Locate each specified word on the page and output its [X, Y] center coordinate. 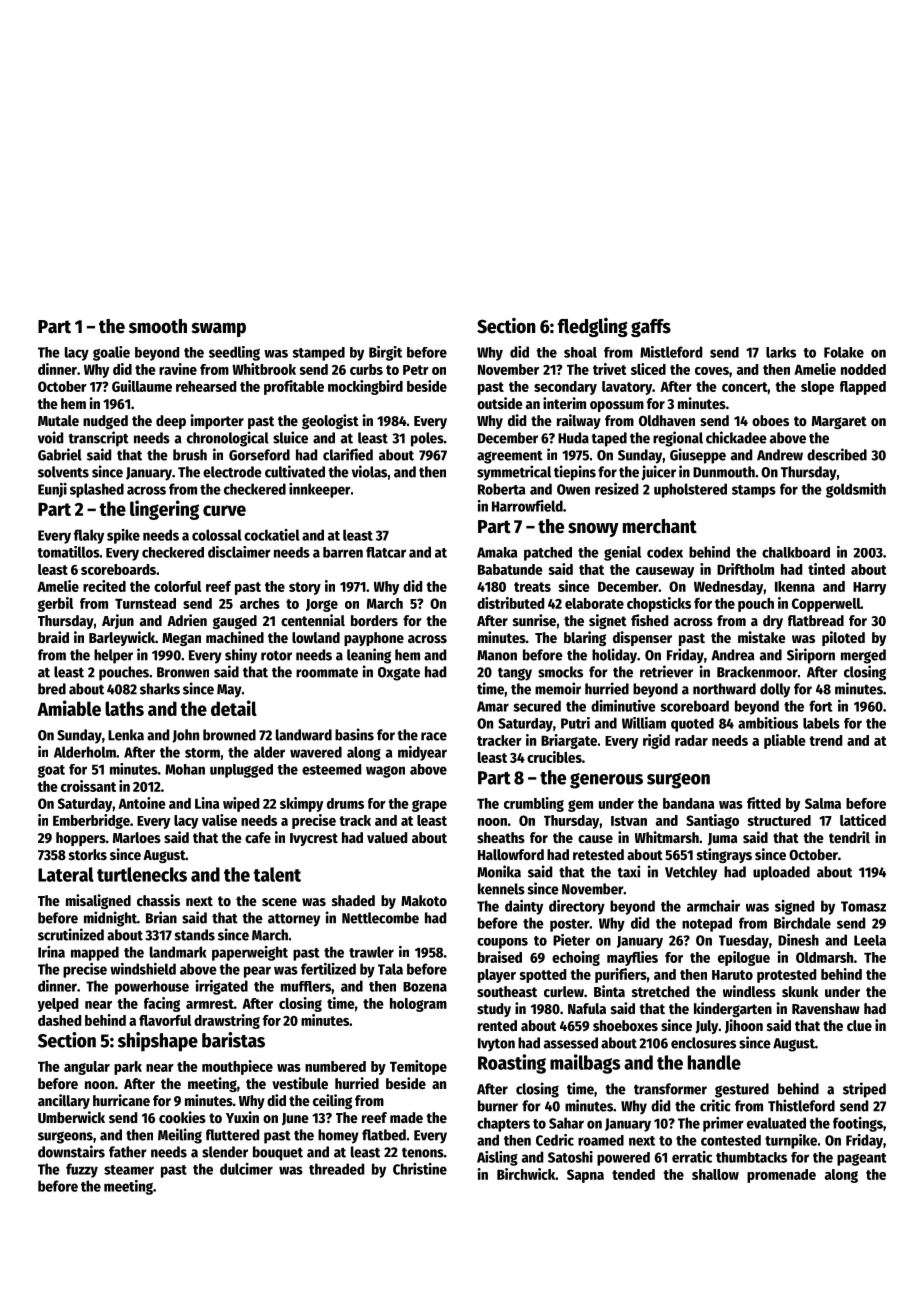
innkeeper [320, 490]
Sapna [585, 1176]
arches [260, 603]
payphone [374, 639]
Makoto [424, 900]
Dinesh [798, 940]
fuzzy [82, 1170]
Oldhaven [667, 420]
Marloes [137, 837]
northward [724, 689]
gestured [742, 1090]
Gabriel [60, 454]
